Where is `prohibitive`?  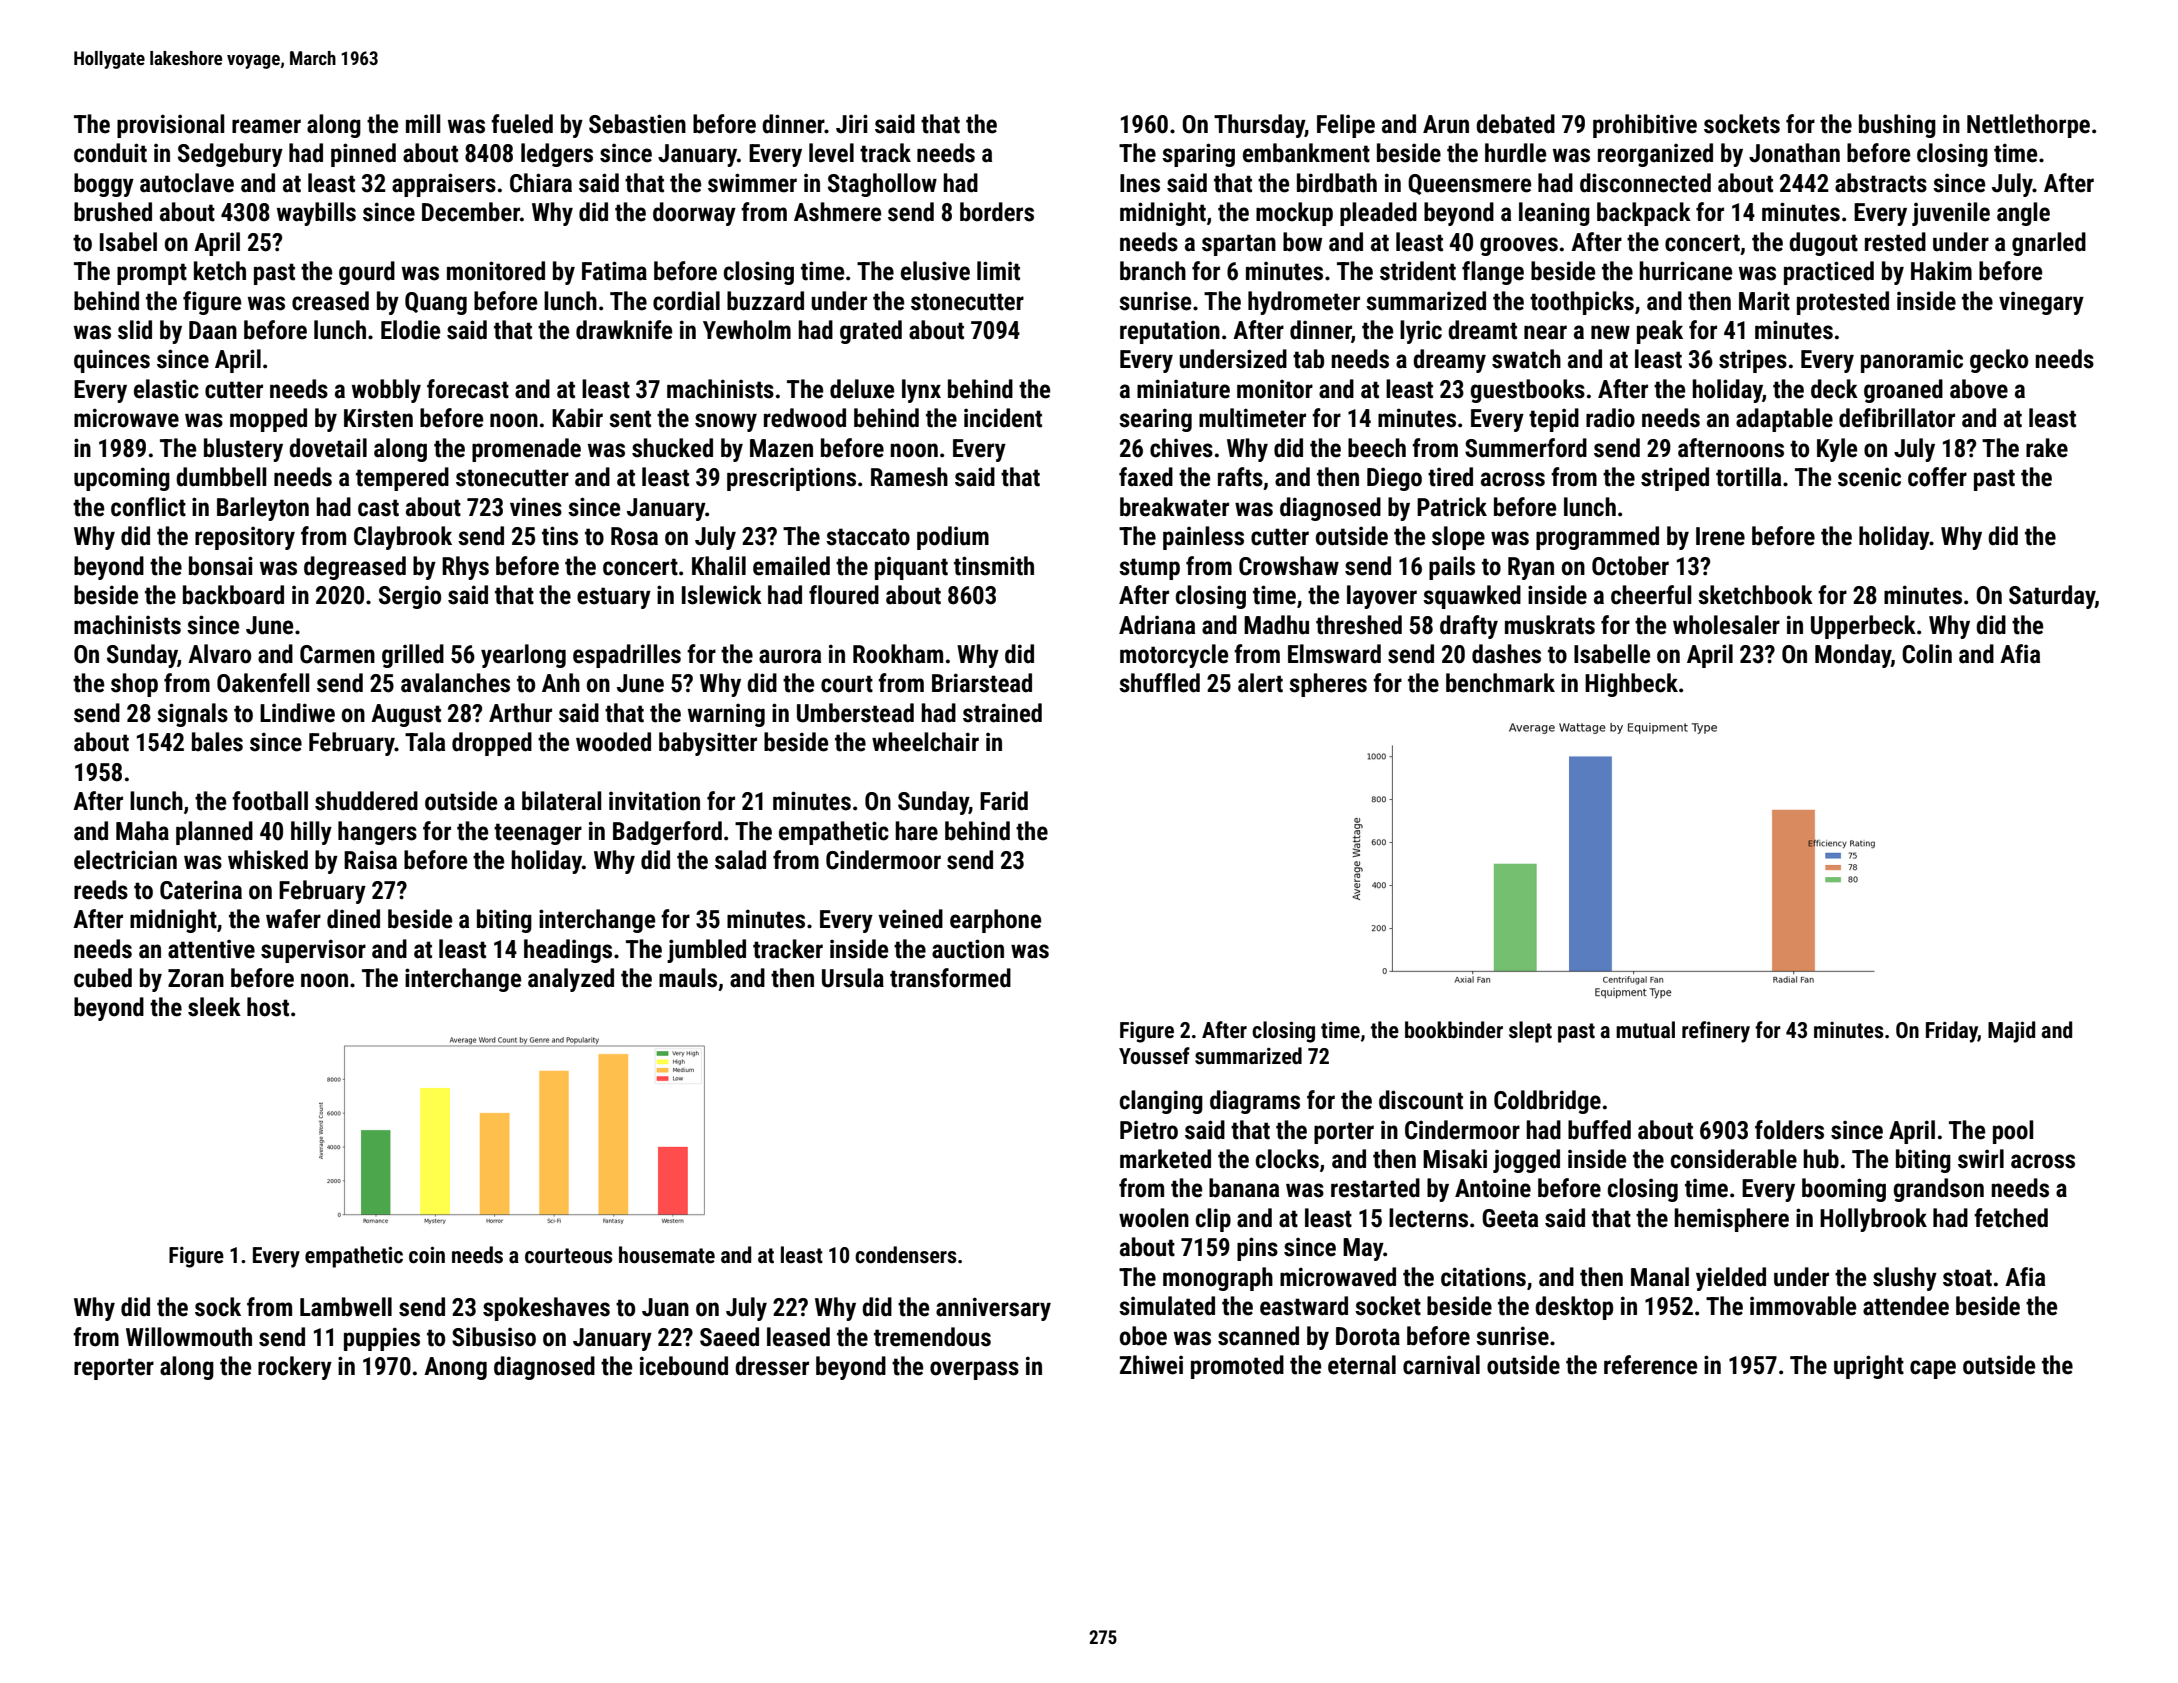
prohibitive is located at coordinates (1645, 126).
